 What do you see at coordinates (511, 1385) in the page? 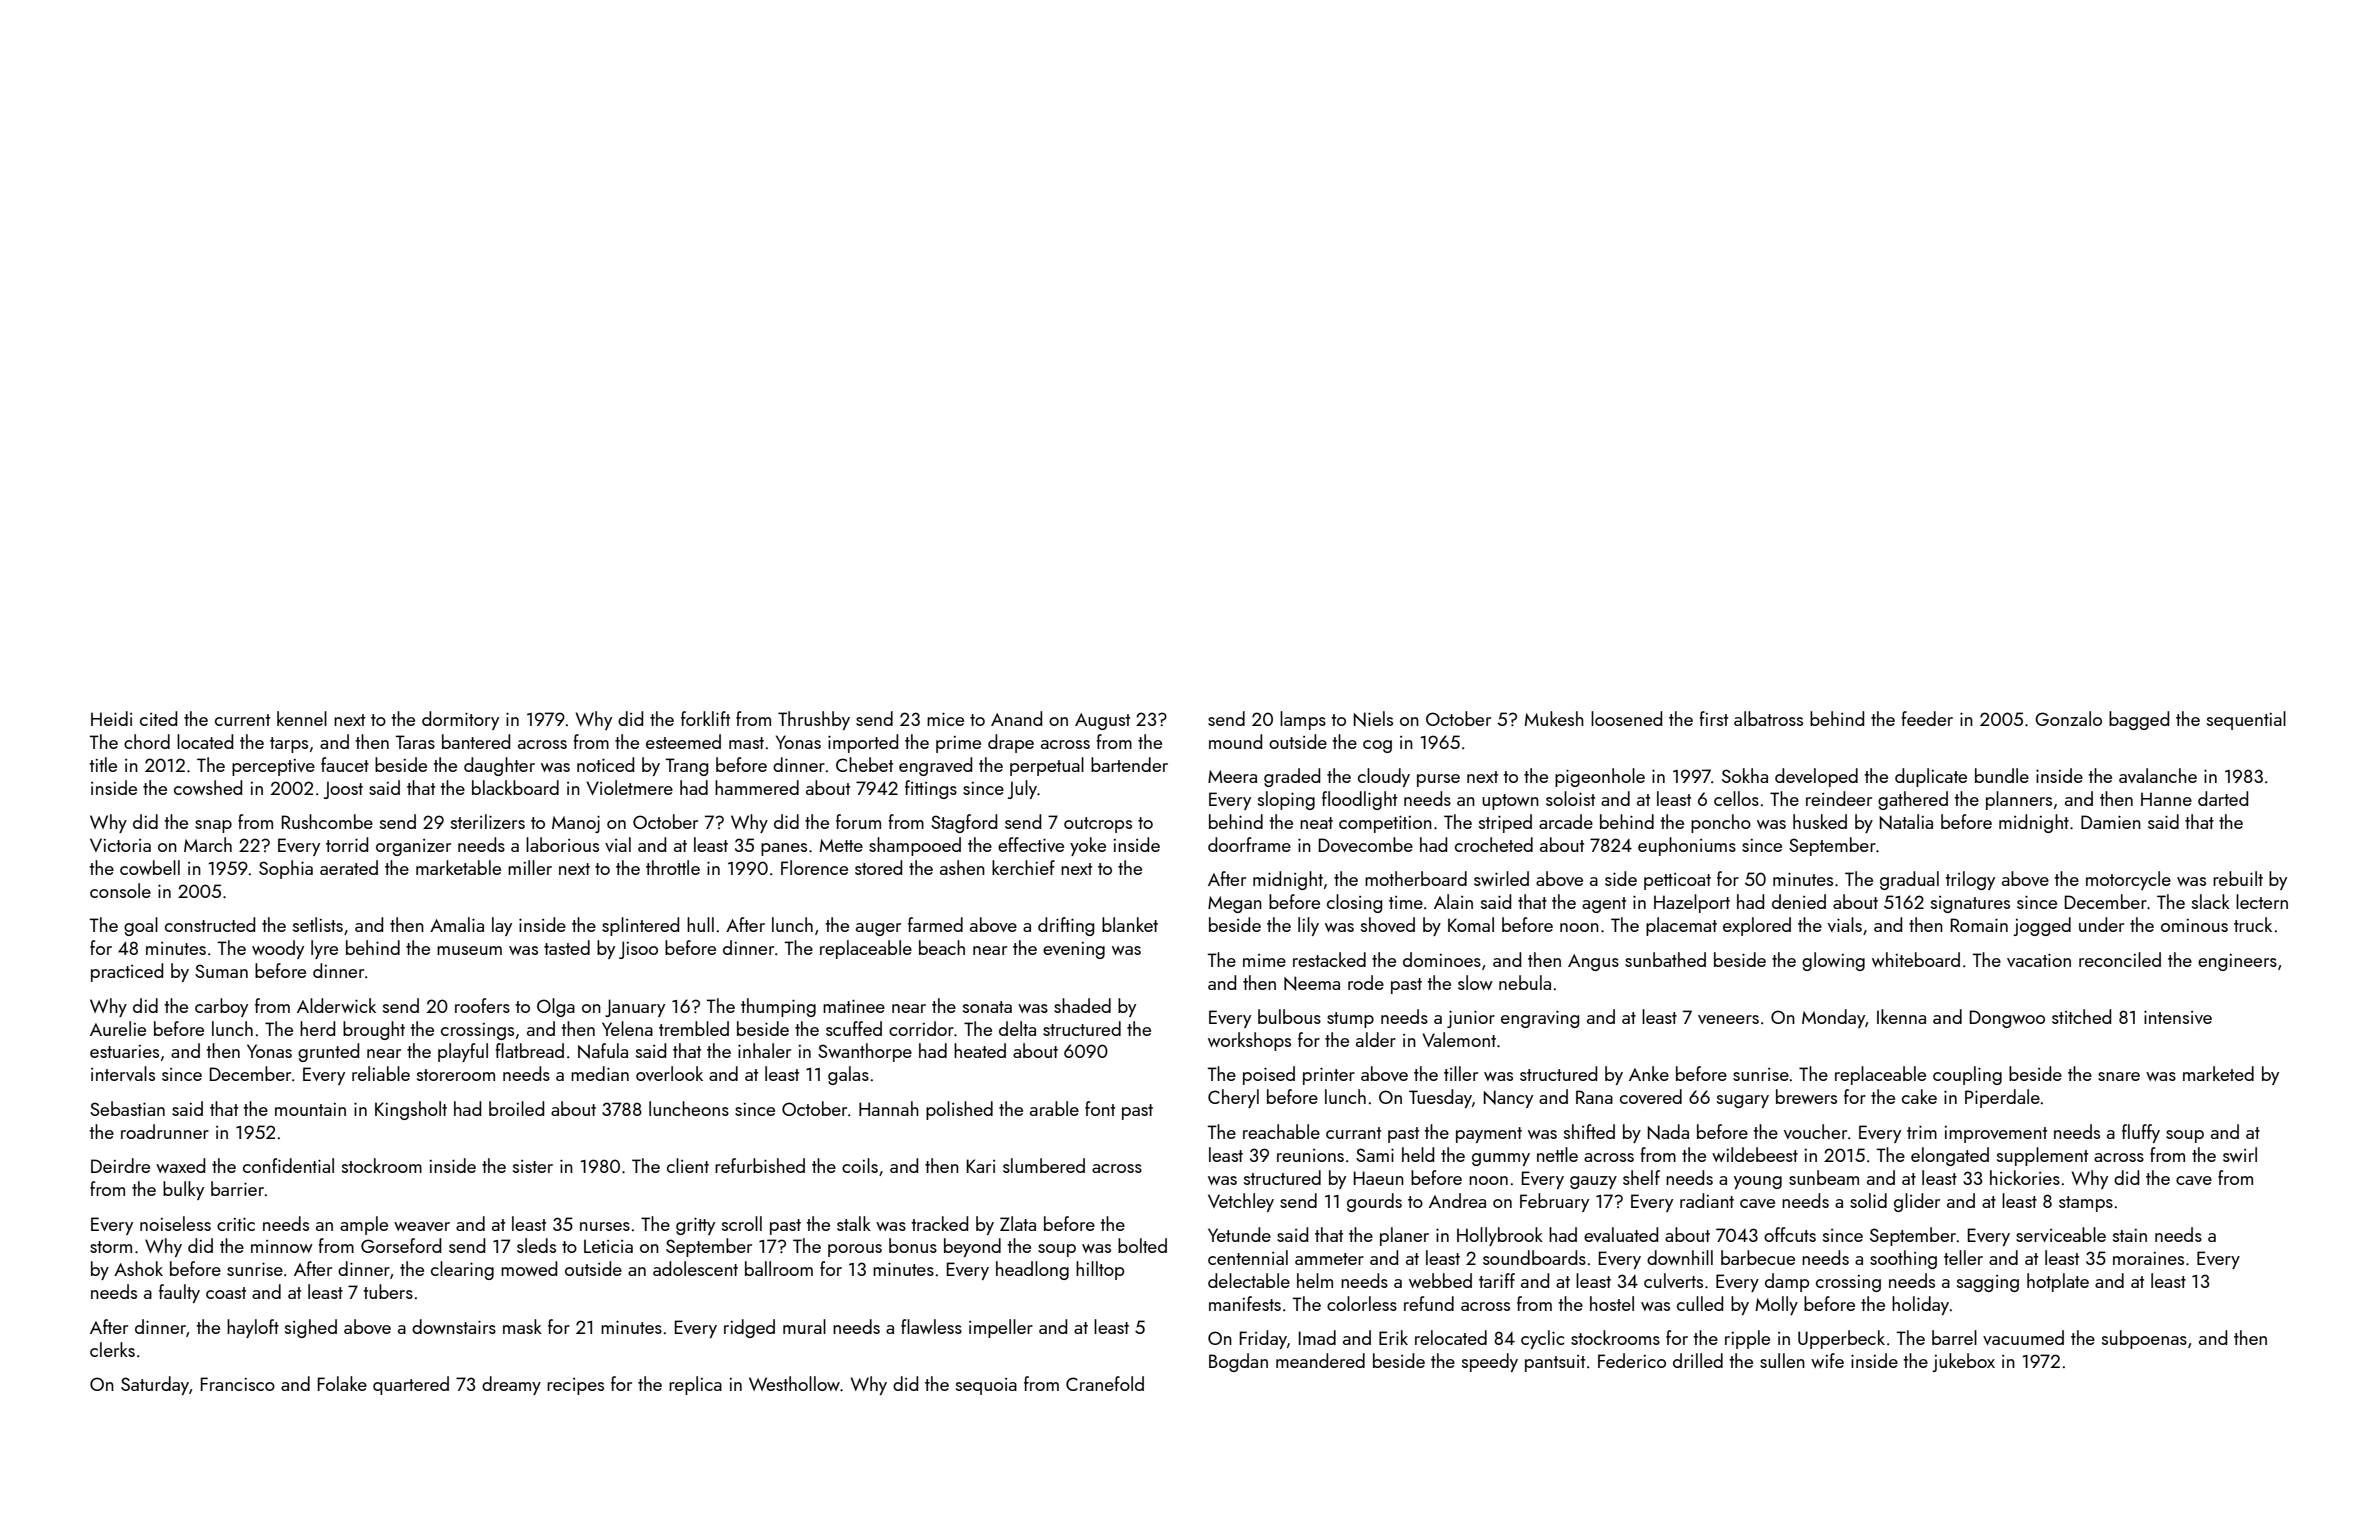
I see `dreamy` at bounding box center [511, 1385].
